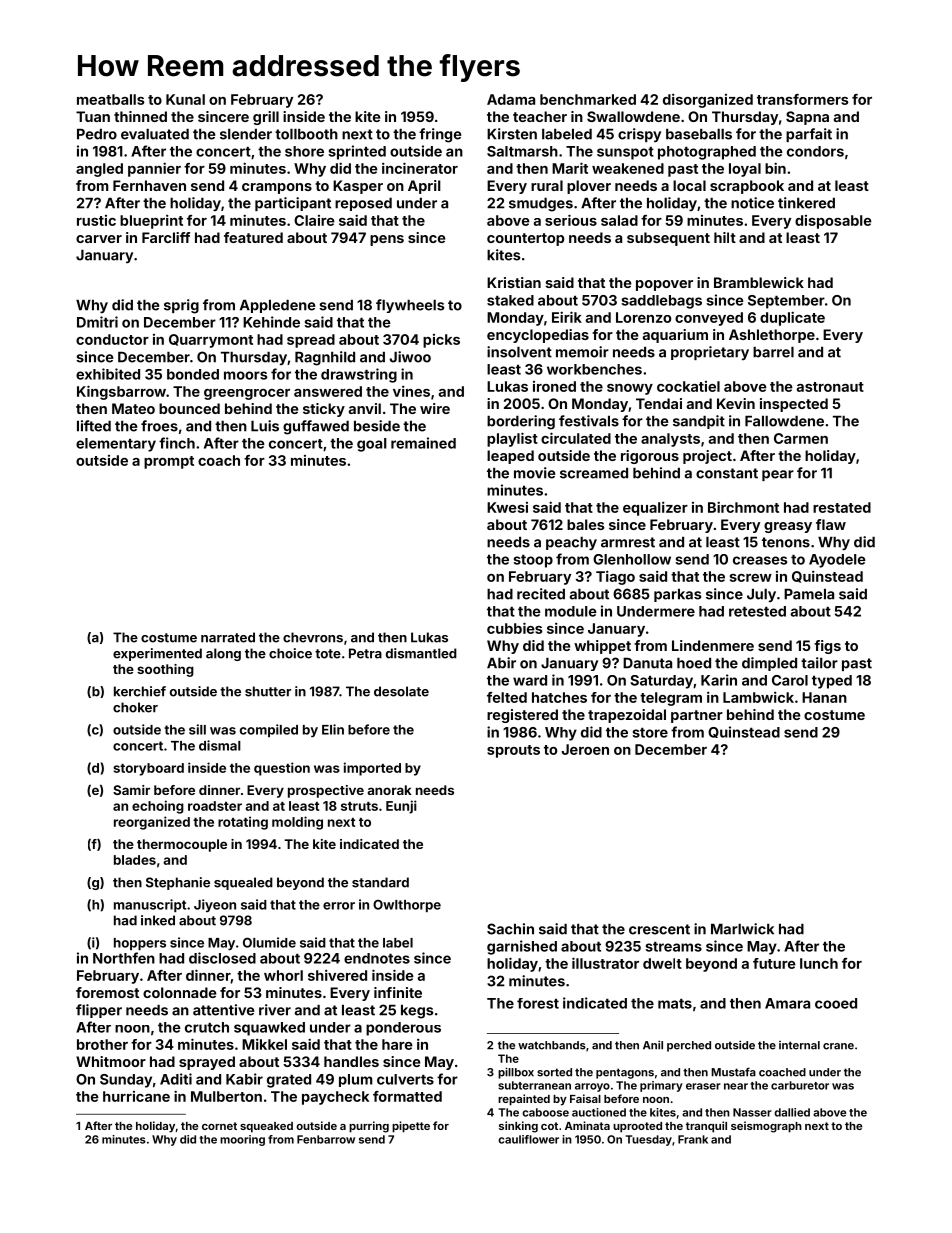 The width and height of the document is (952, 1233). What do you see at coordinates (372, 445) in the document?
I see `goal` at bounding box center [372, 445].
